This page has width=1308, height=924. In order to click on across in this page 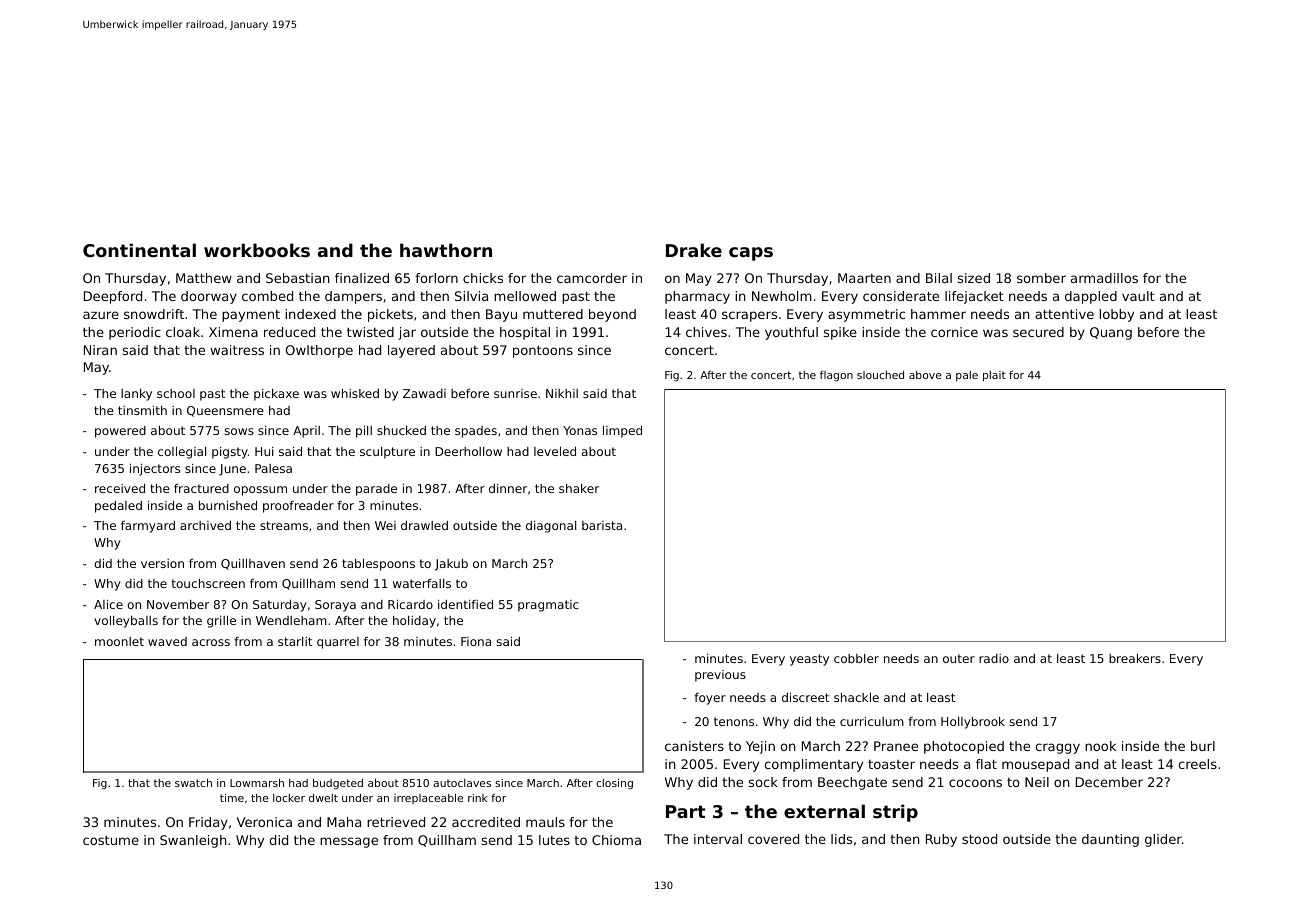, I will do `click(211, 642)`.
